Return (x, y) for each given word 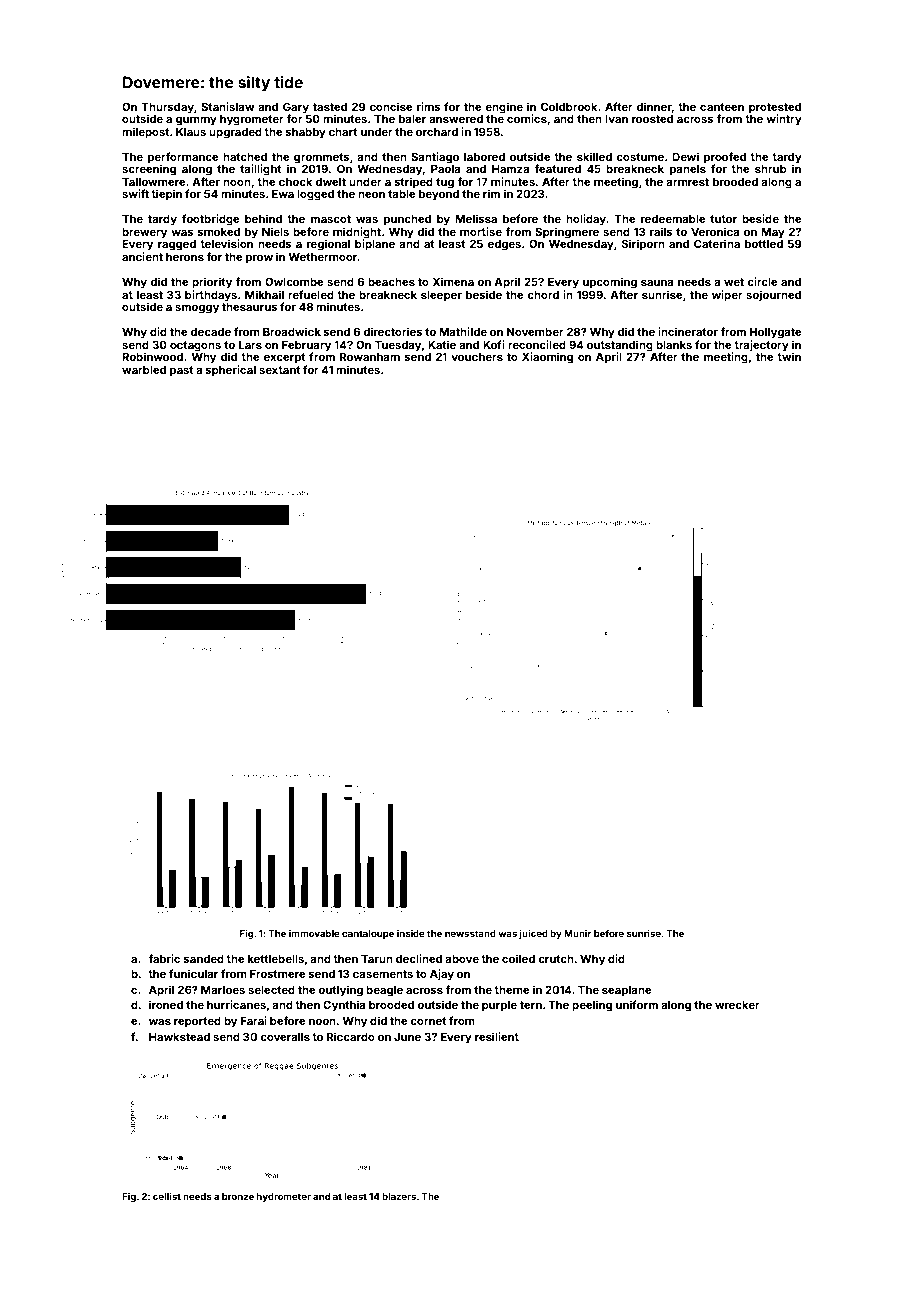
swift (135, 193)
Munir (577, 933)
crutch (556, 959)
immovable (314, 933)
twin (789, 356)
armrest (687, 182)
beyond (439, 195)
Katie (442, 344)
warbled (144, 370)
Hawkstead (179, 1037)
